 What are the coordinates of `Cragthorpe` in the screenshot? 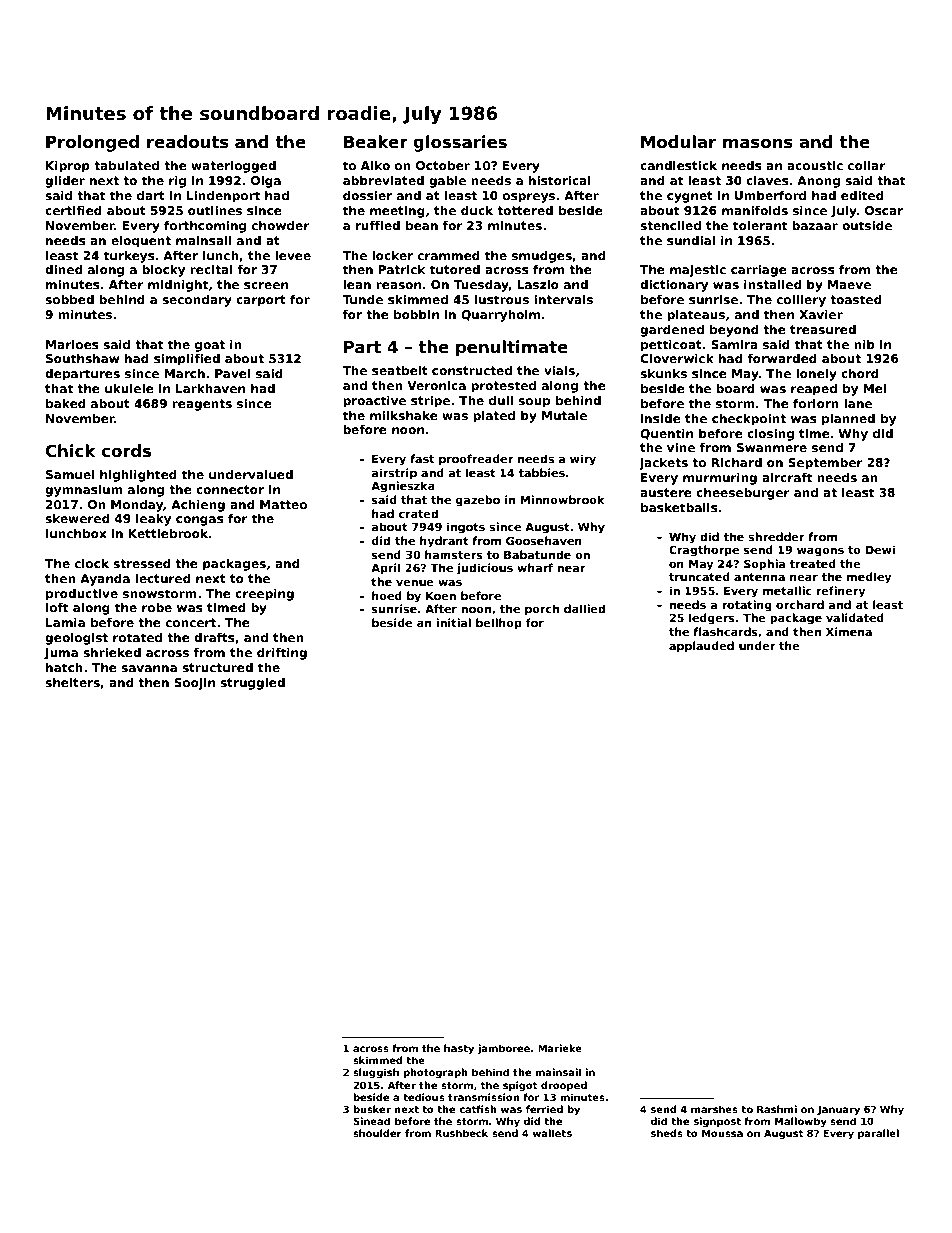 It's located at (704, 551).
